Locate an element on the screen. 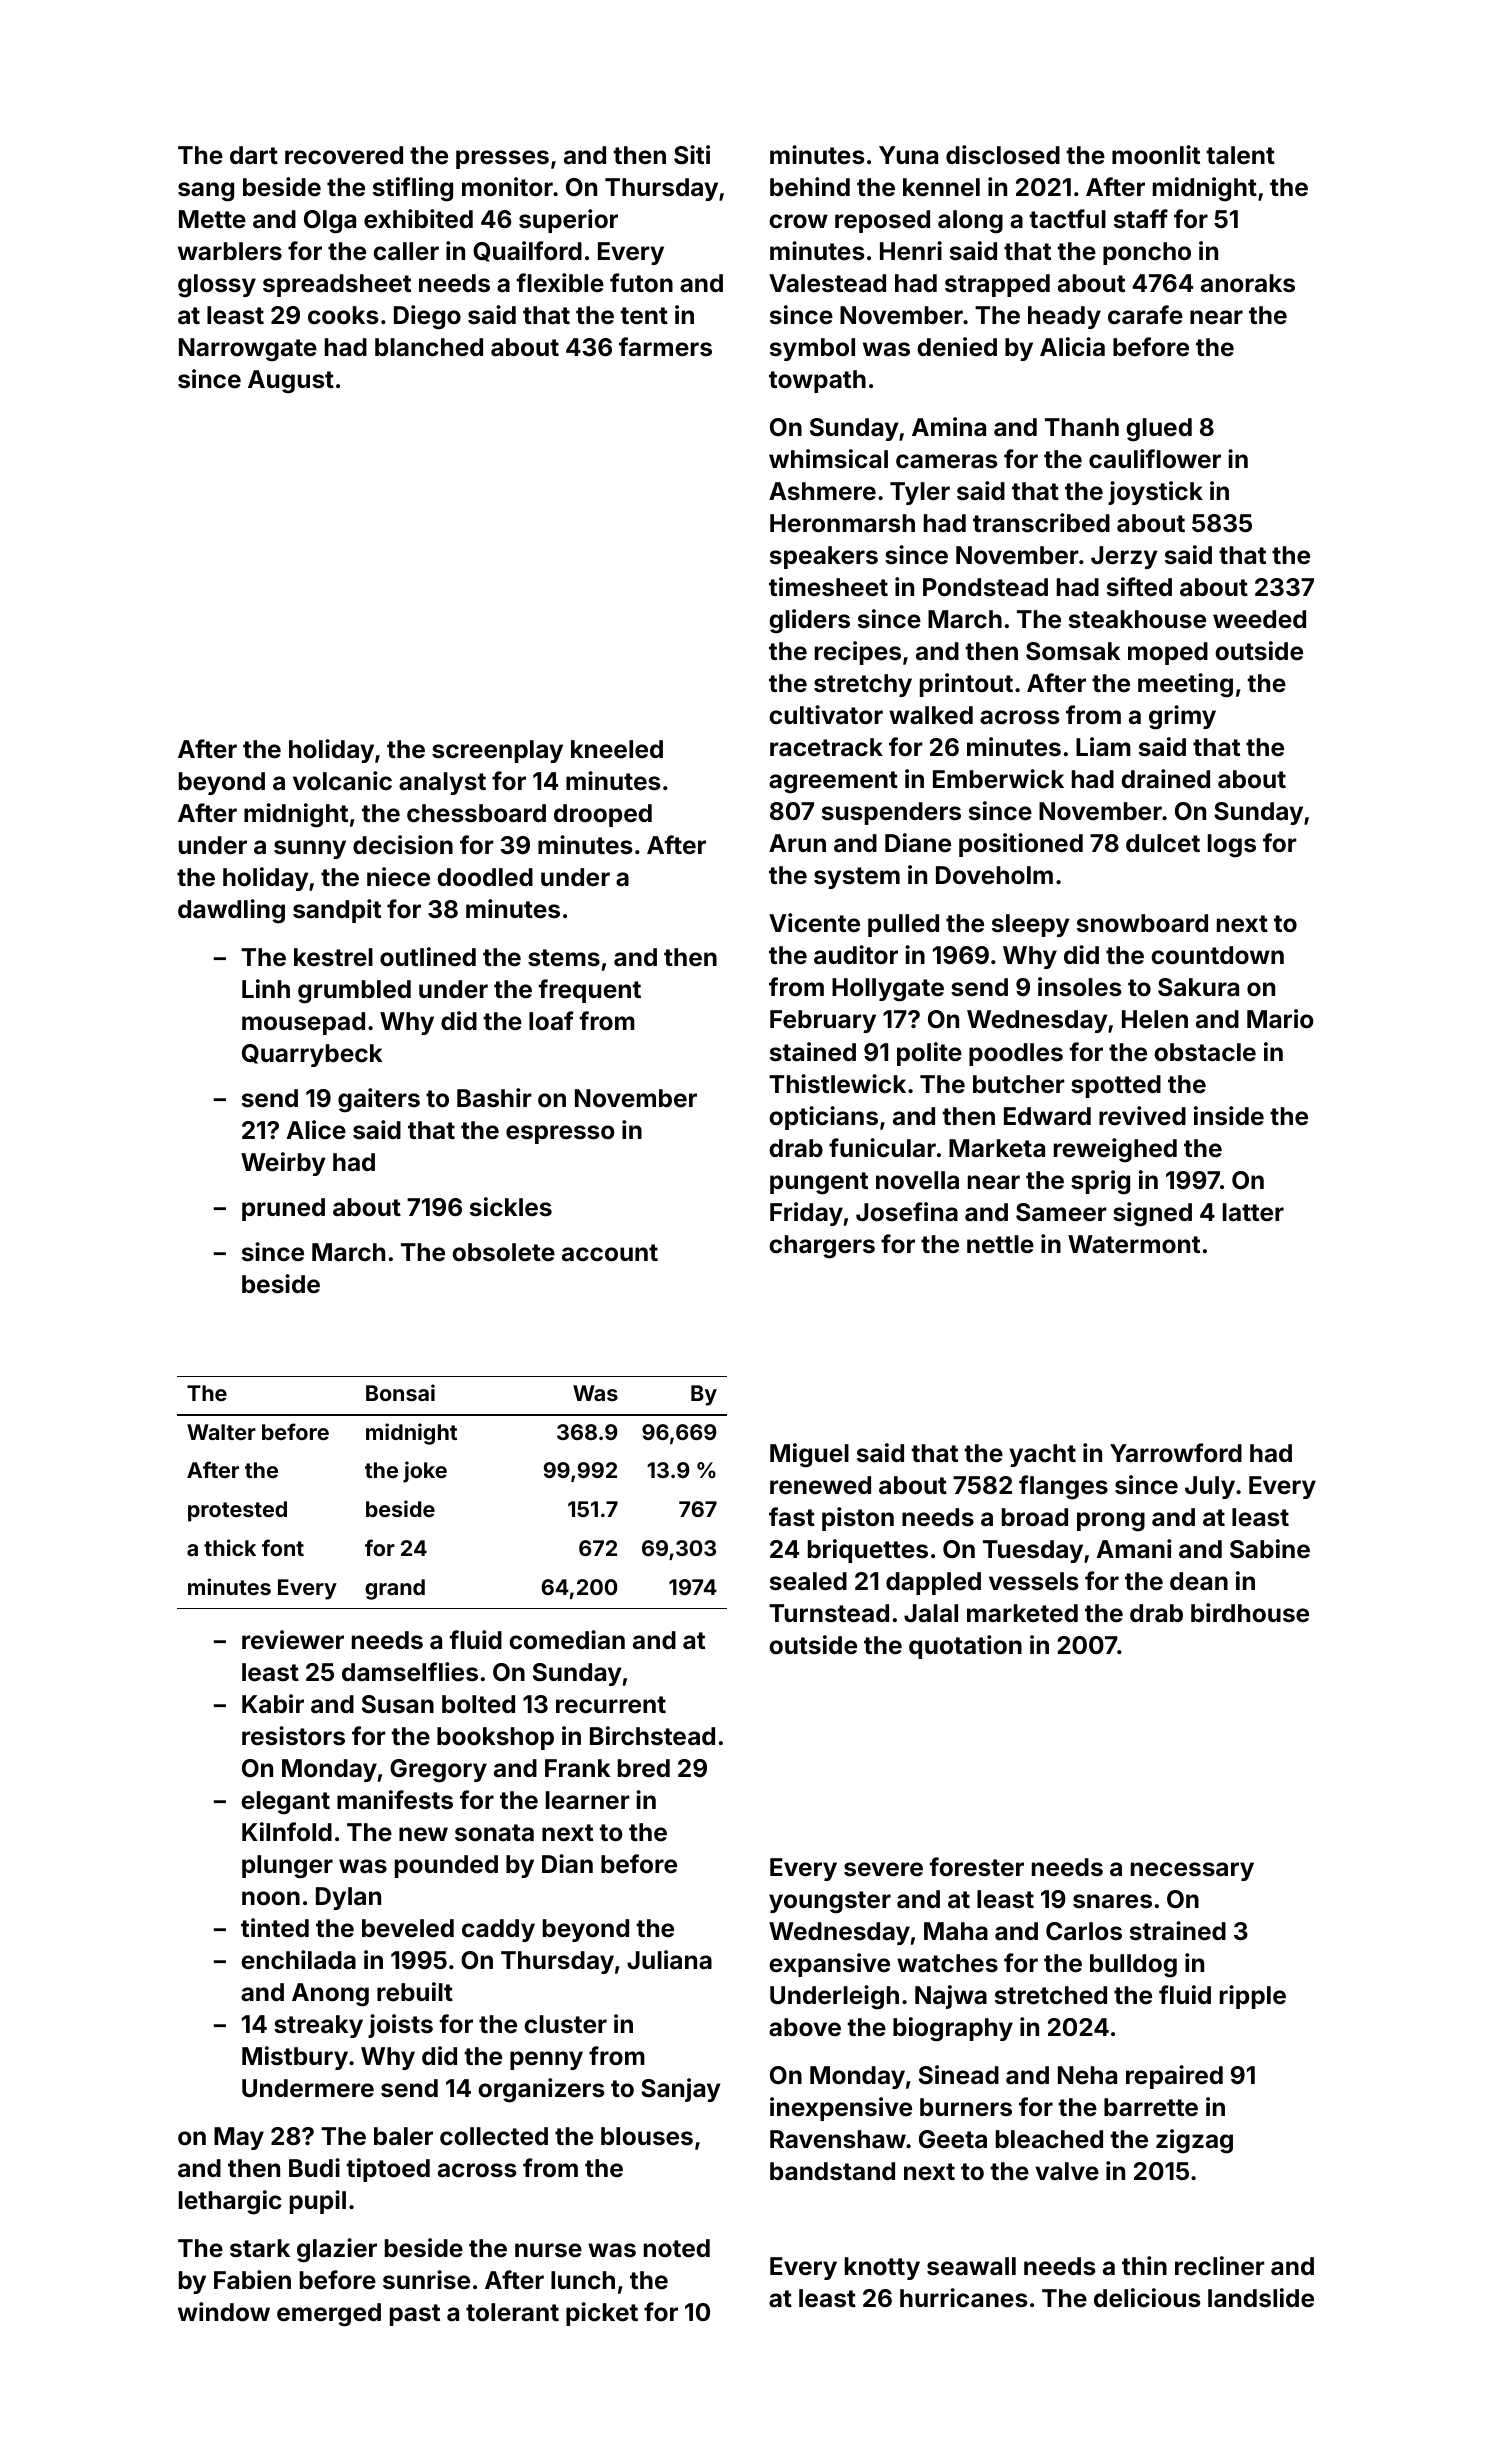 The width and height of the screenshot is (1496, 2464). cauliflower is located at coordinates (1155, 459).
